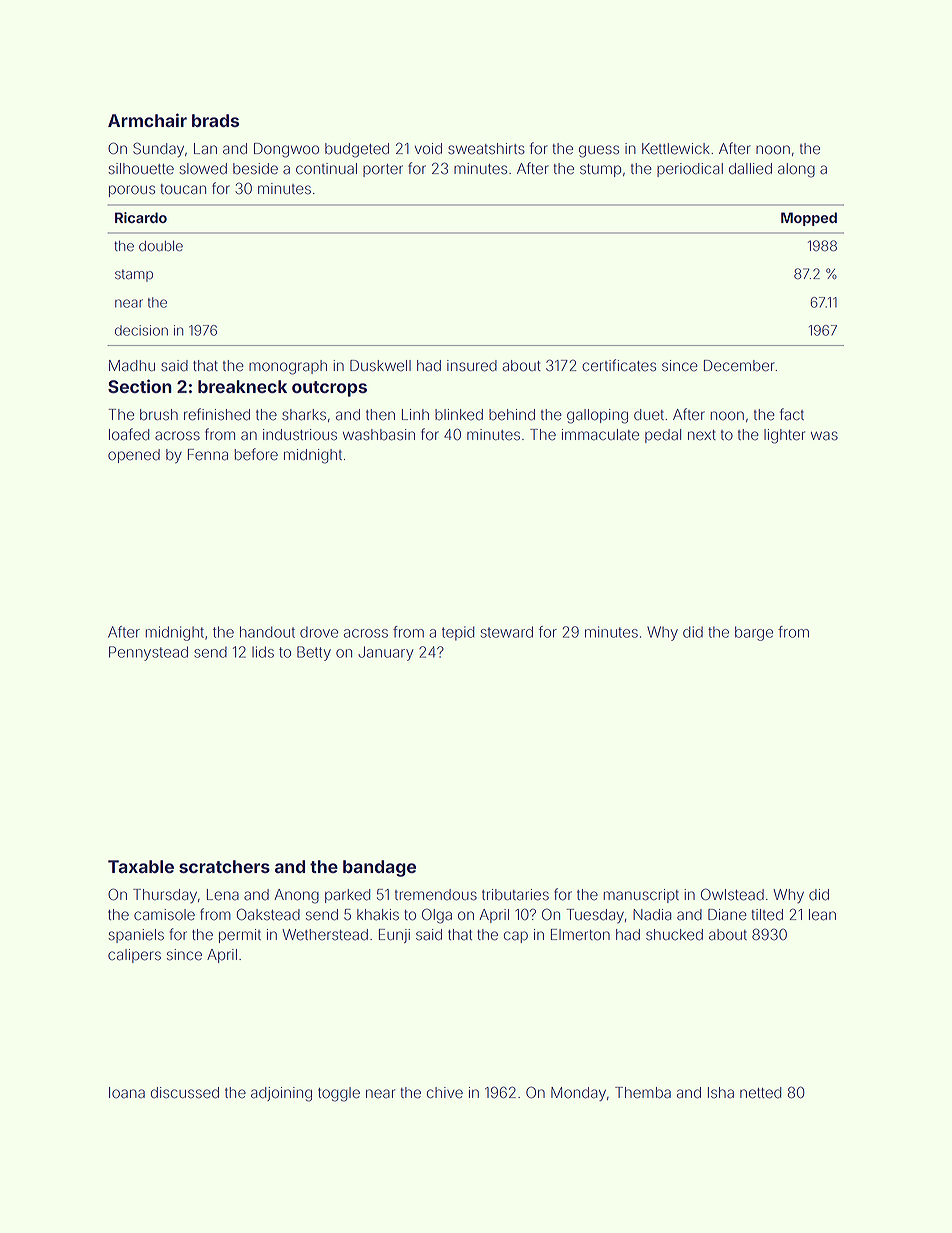 The height and width of the screenshot is (1233, 952). Describe the element at coordinates (127, 1093) in the screenshot. I see `Ioana` at that location.
